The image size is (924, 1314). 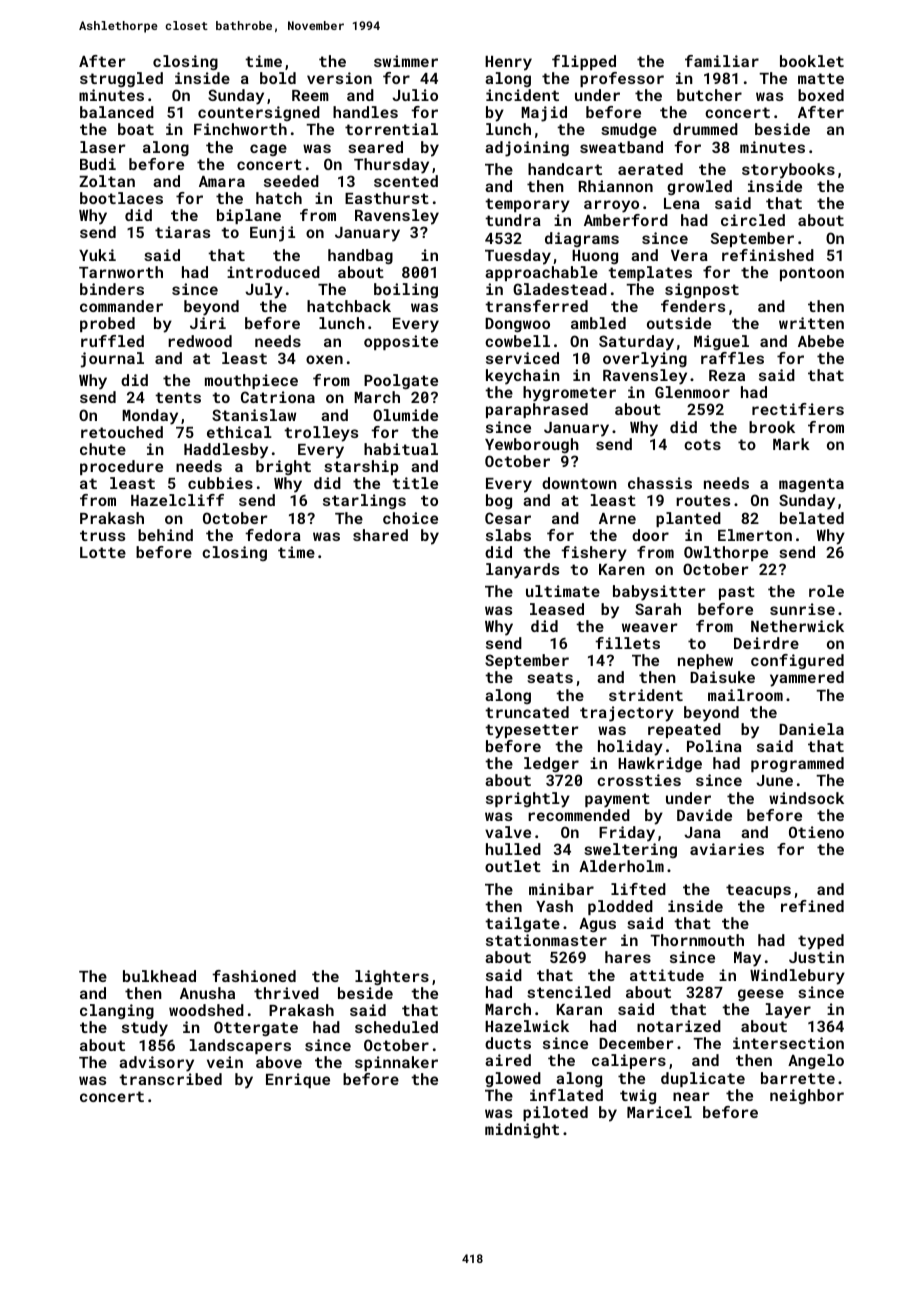 I want to click on clanging, so click(x=117, y=1012).
